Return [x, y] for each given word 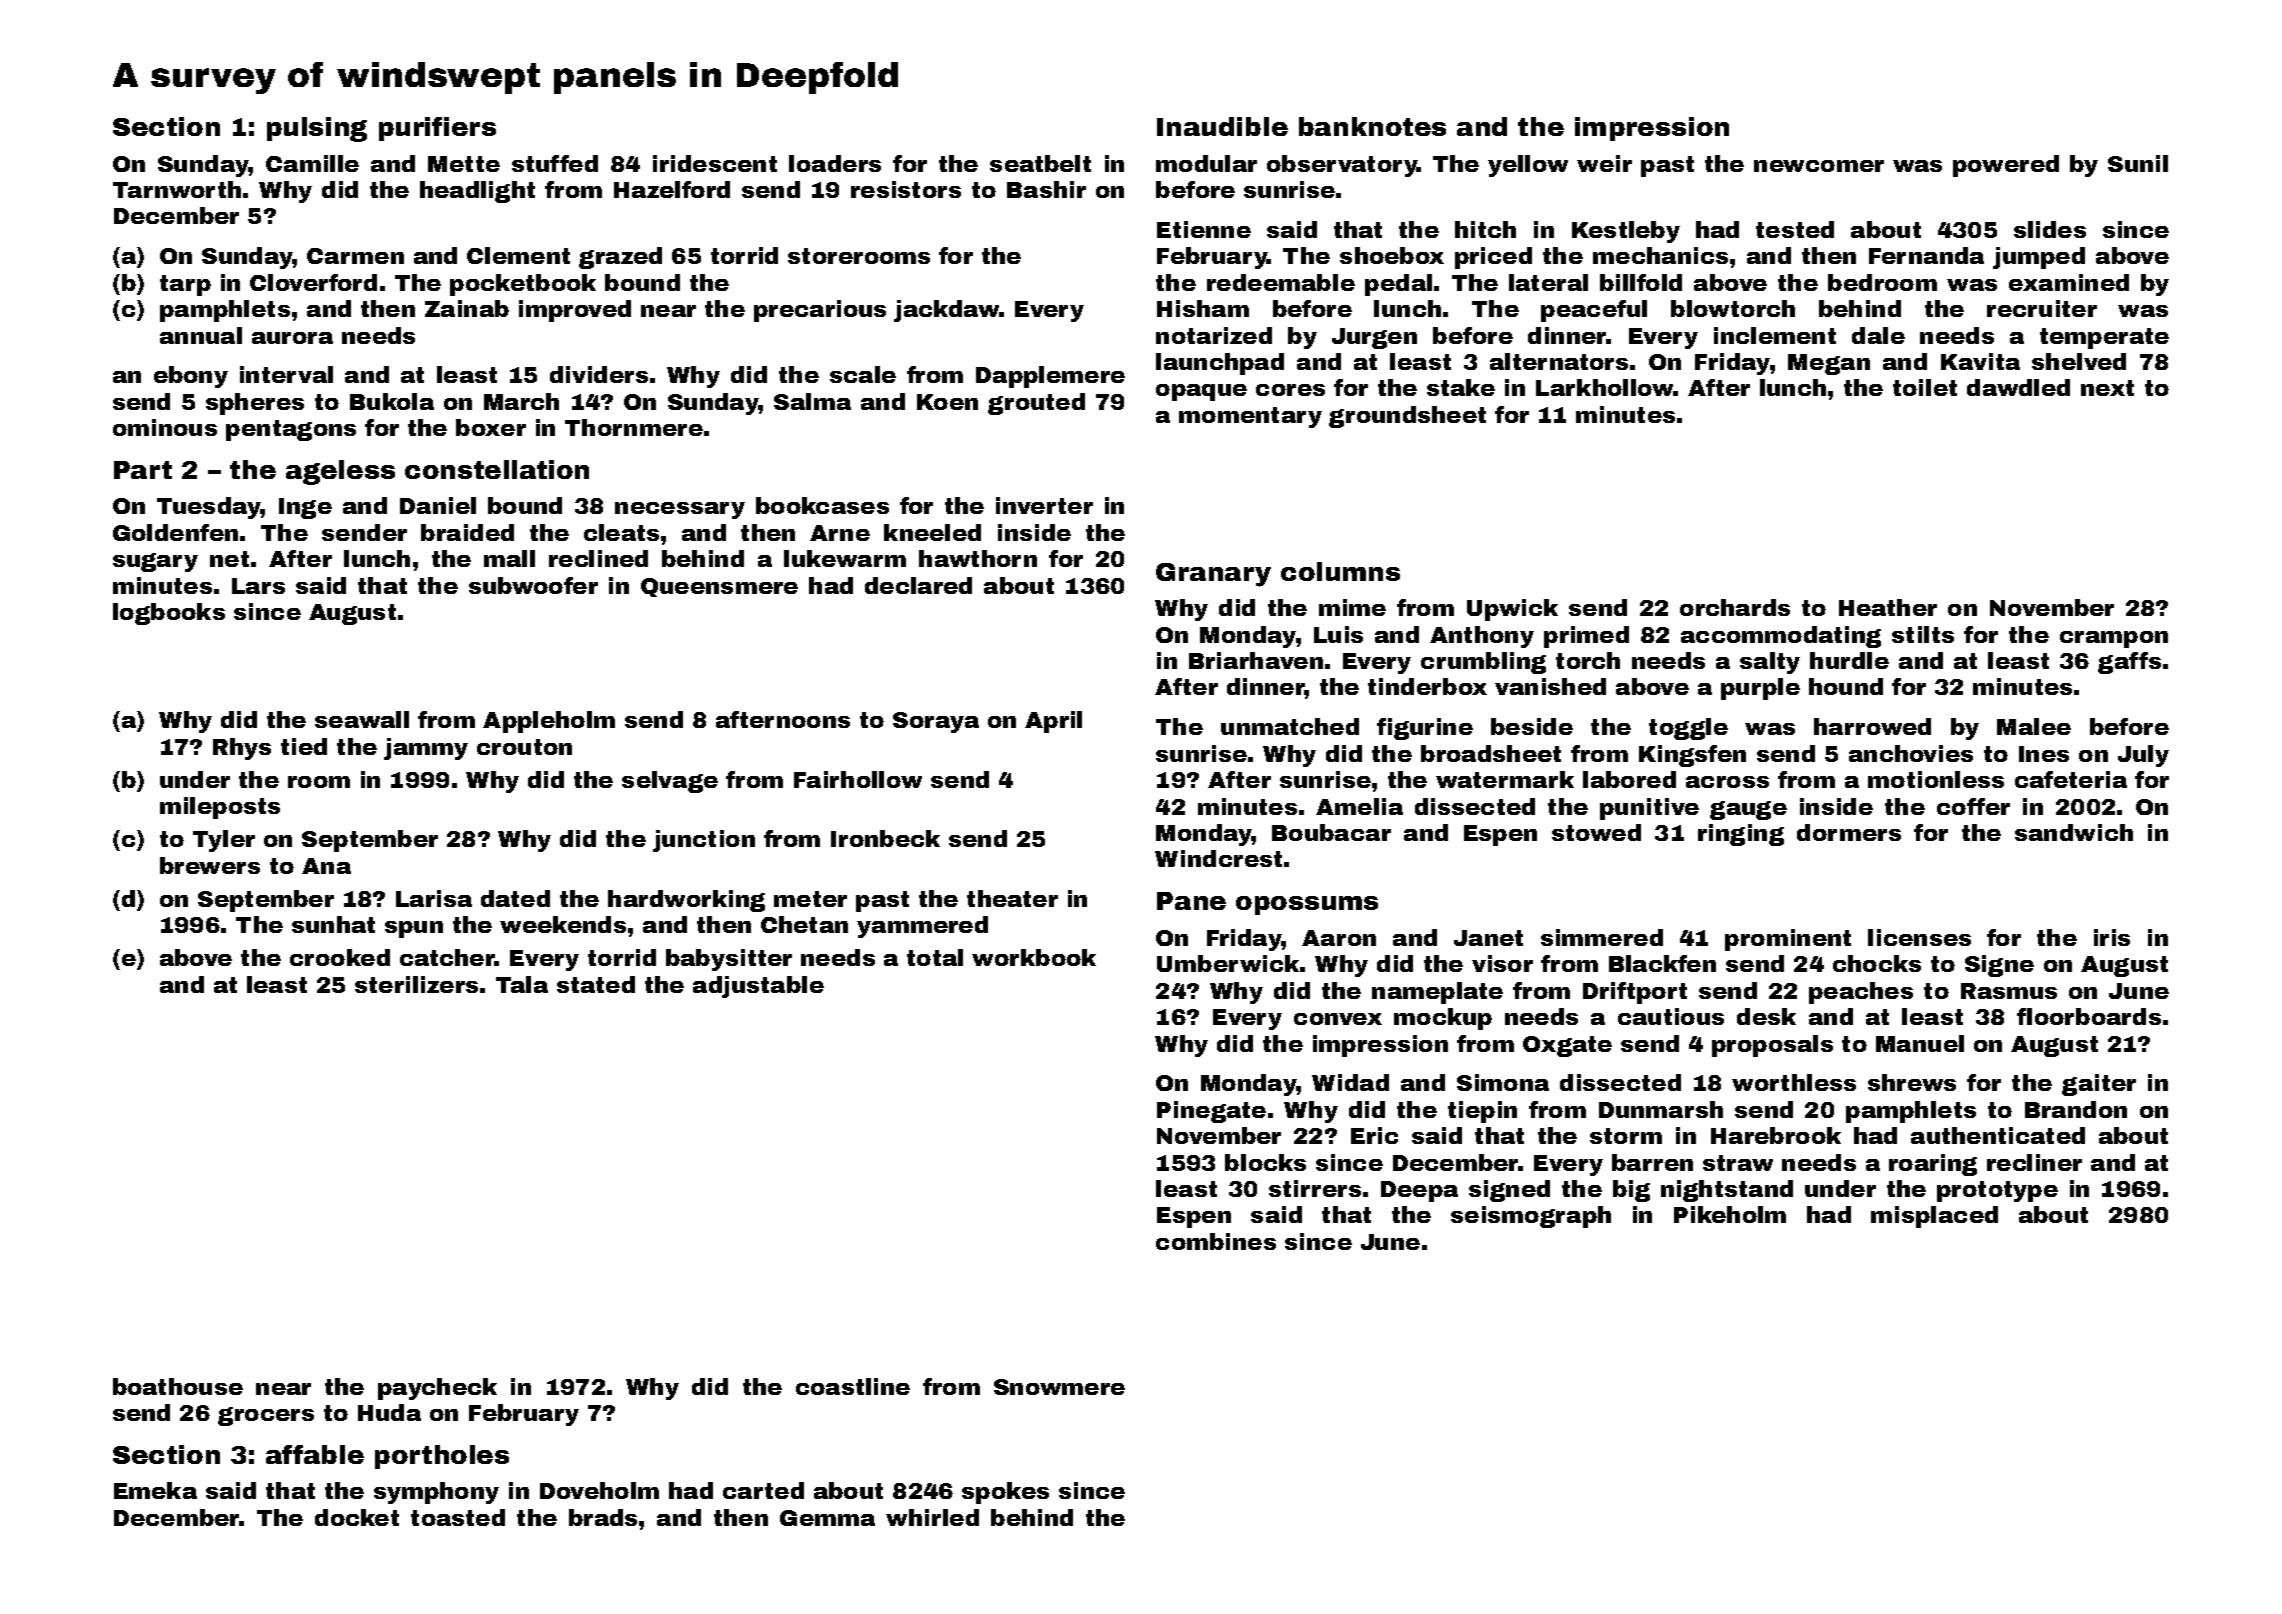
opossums [1307, 905]
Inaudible [1222, 126]
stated [596, 984]
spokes [1005, 1493]
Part [143, 470]
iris [2112, 937]
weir [1604, 163]
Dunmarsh [1661, 1109]
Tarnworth [177, 189]
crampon [2114, 639]
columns [1340, 571]
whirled [932, 1517]
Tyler [224, 841]
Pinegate [1211, 1112]
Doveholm [599, 1490]
